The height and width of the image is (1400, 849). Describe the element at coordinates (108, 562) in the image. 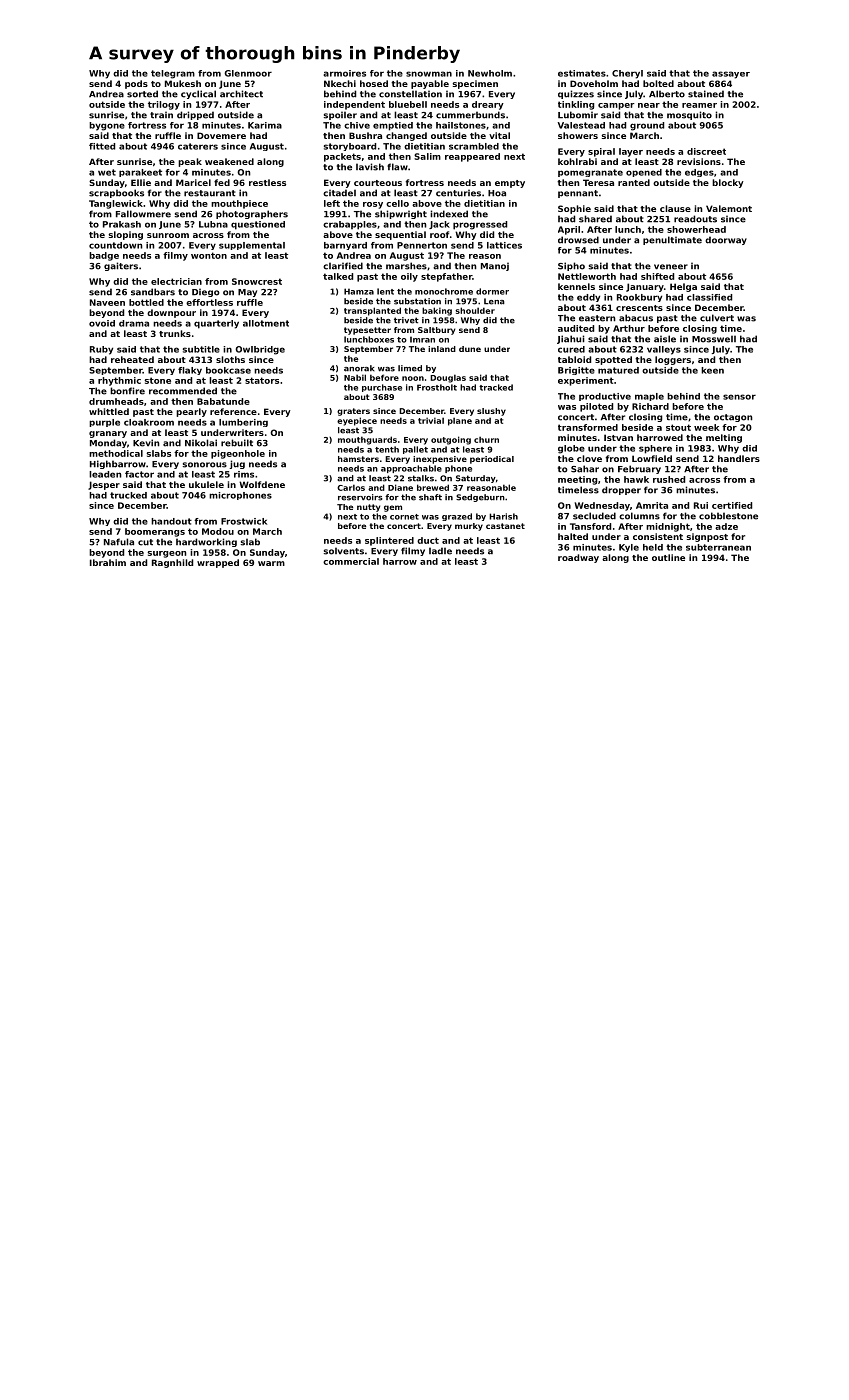

I see `Ibrahim` at that location.
